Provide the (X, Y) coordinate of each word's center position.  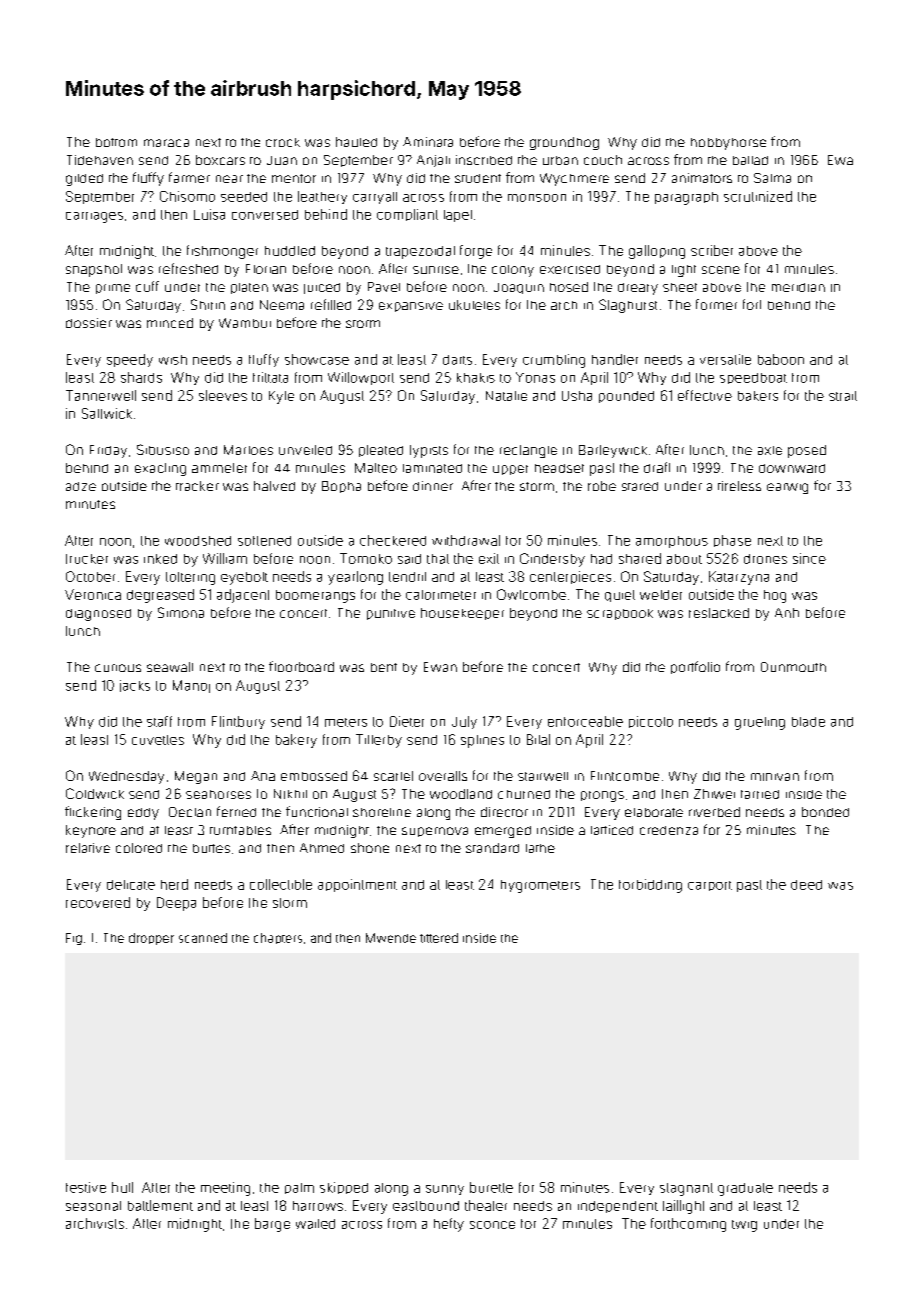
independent (618, 1207)
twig (744, 1226)
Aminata (428, 142)
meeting (225, 1189)
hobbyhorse (728, 144)
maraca (166, 143)
